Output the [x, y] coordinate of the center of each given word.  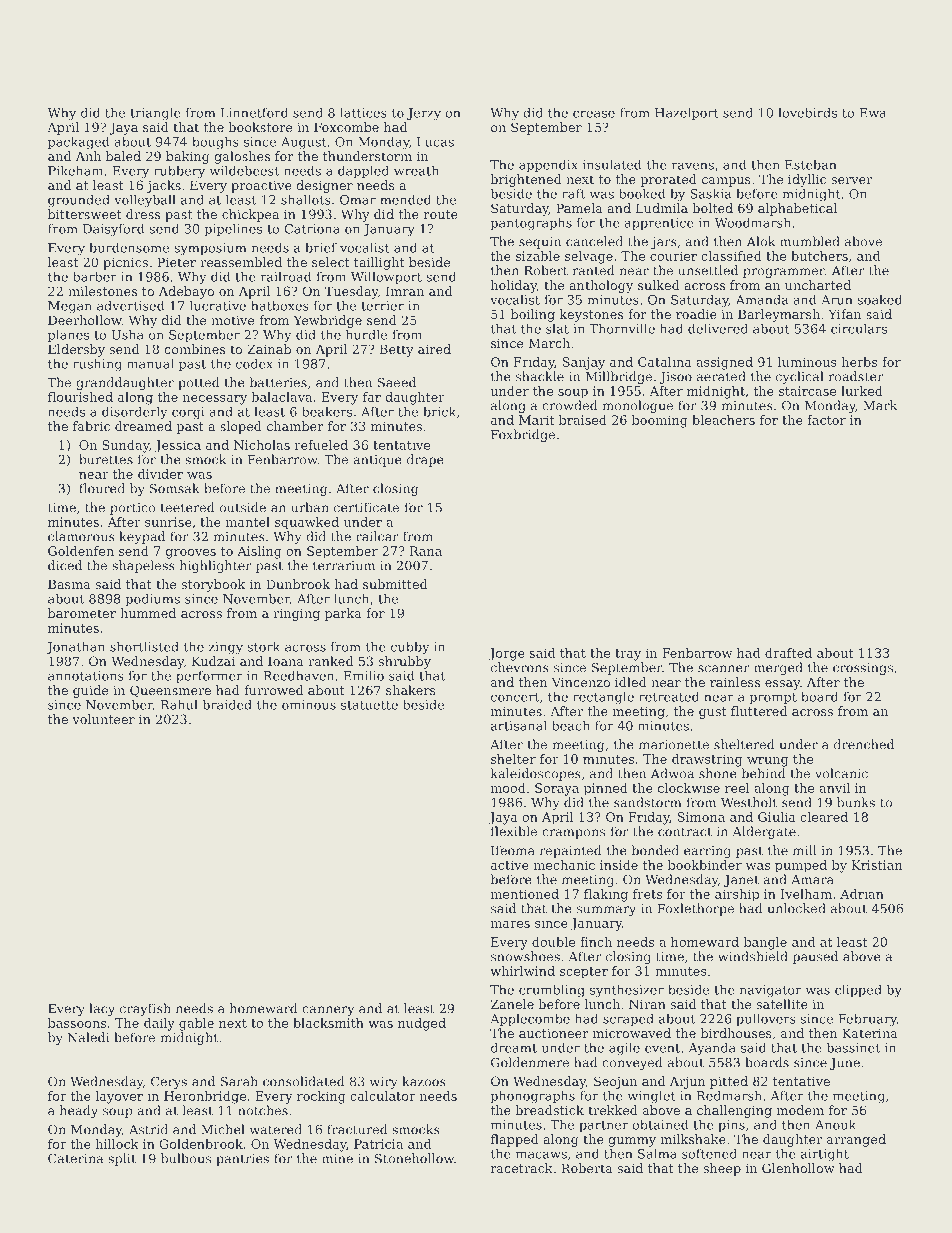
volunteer [103, 719]
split [122, 1159]
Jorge [507, 654]
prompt [773, 698]
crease [594, 114]
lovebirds [807, 112]
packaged [79, 142]
